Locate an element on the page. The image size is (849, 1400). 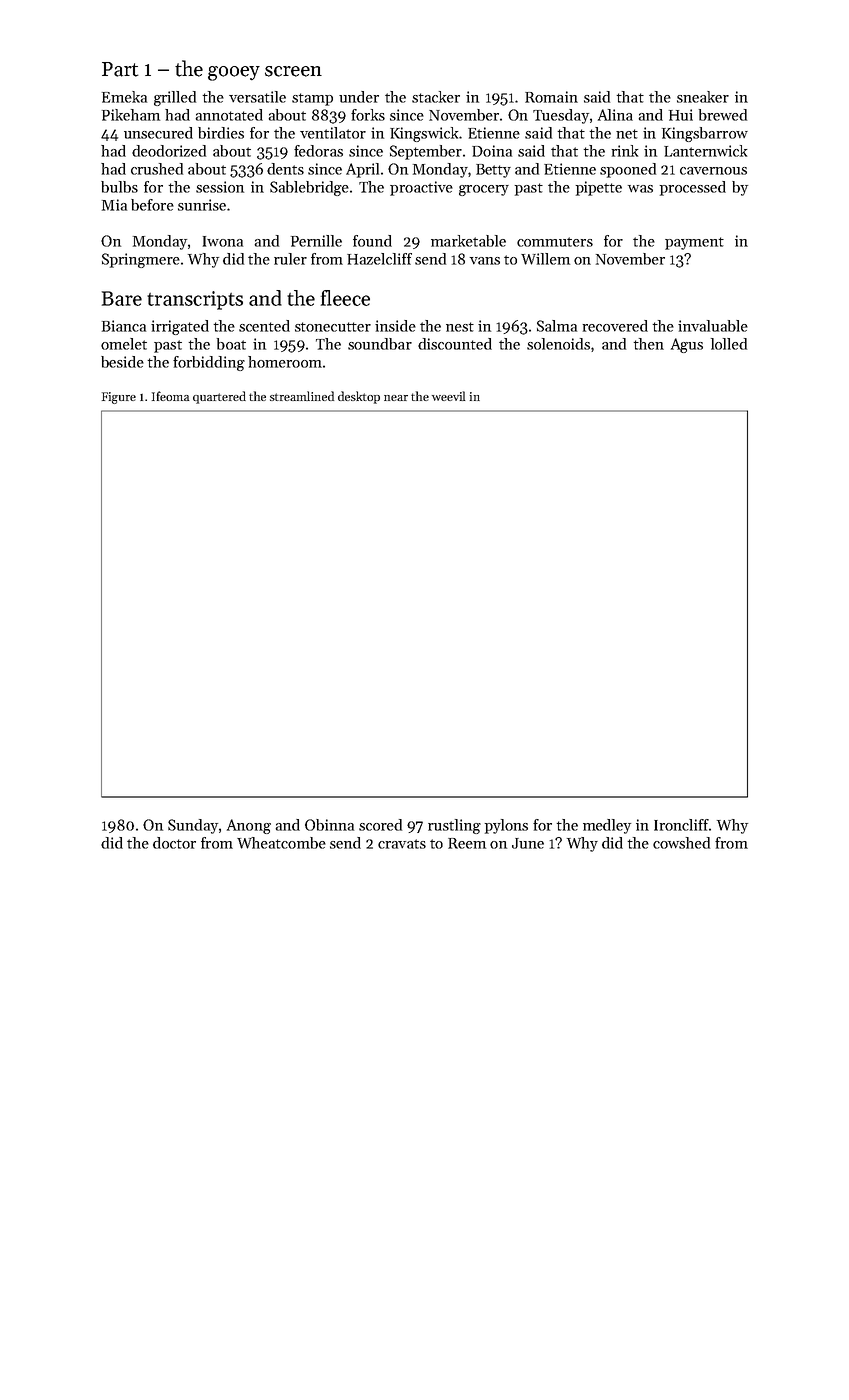
invaluable is located at coordinates (713, 326).
